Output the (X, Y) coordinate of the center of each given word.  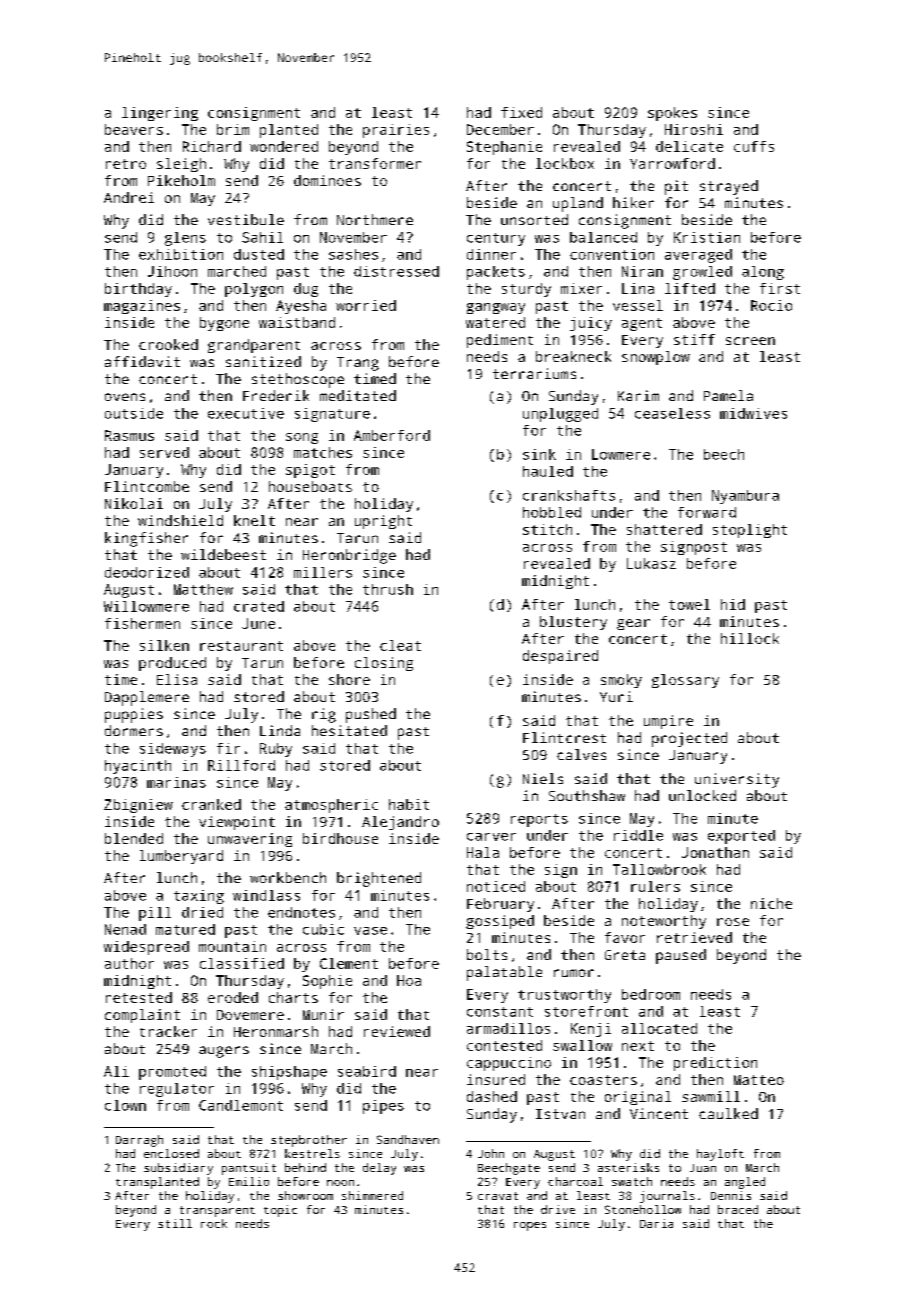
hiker (633, 202)
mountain (232, 946)
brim (233, 129)
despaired (560, 657)
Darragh (139, 1141)
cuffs (754, 146)
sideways (173, 750)
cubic (323, 929)
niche (771, 903)
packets (496, 273)
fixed (521, 112)
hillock (750, 638)
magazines (142, 307)
